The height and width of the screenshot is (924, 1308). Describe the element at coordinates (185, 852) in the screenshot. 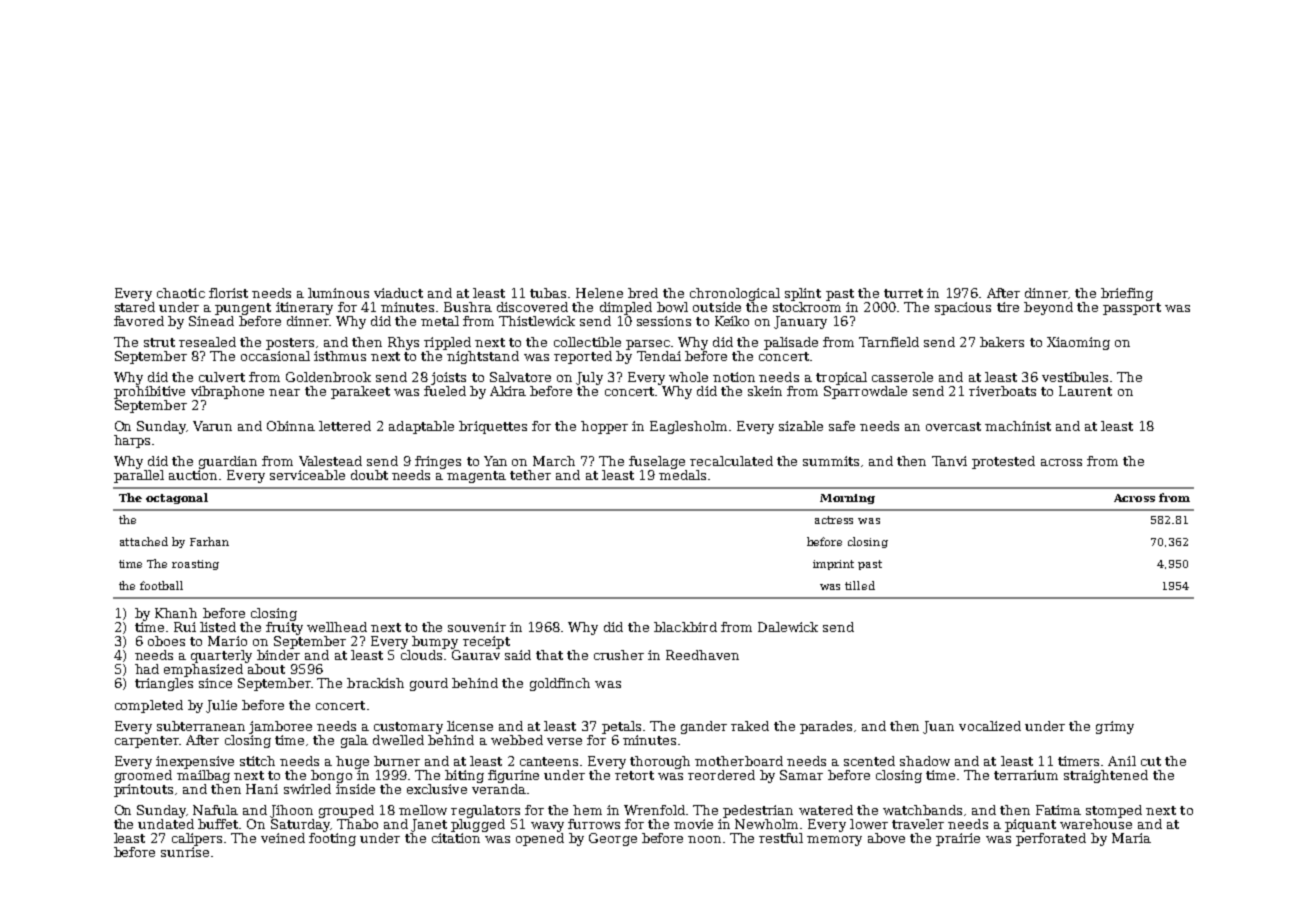

I see `sunrise` at that location.
